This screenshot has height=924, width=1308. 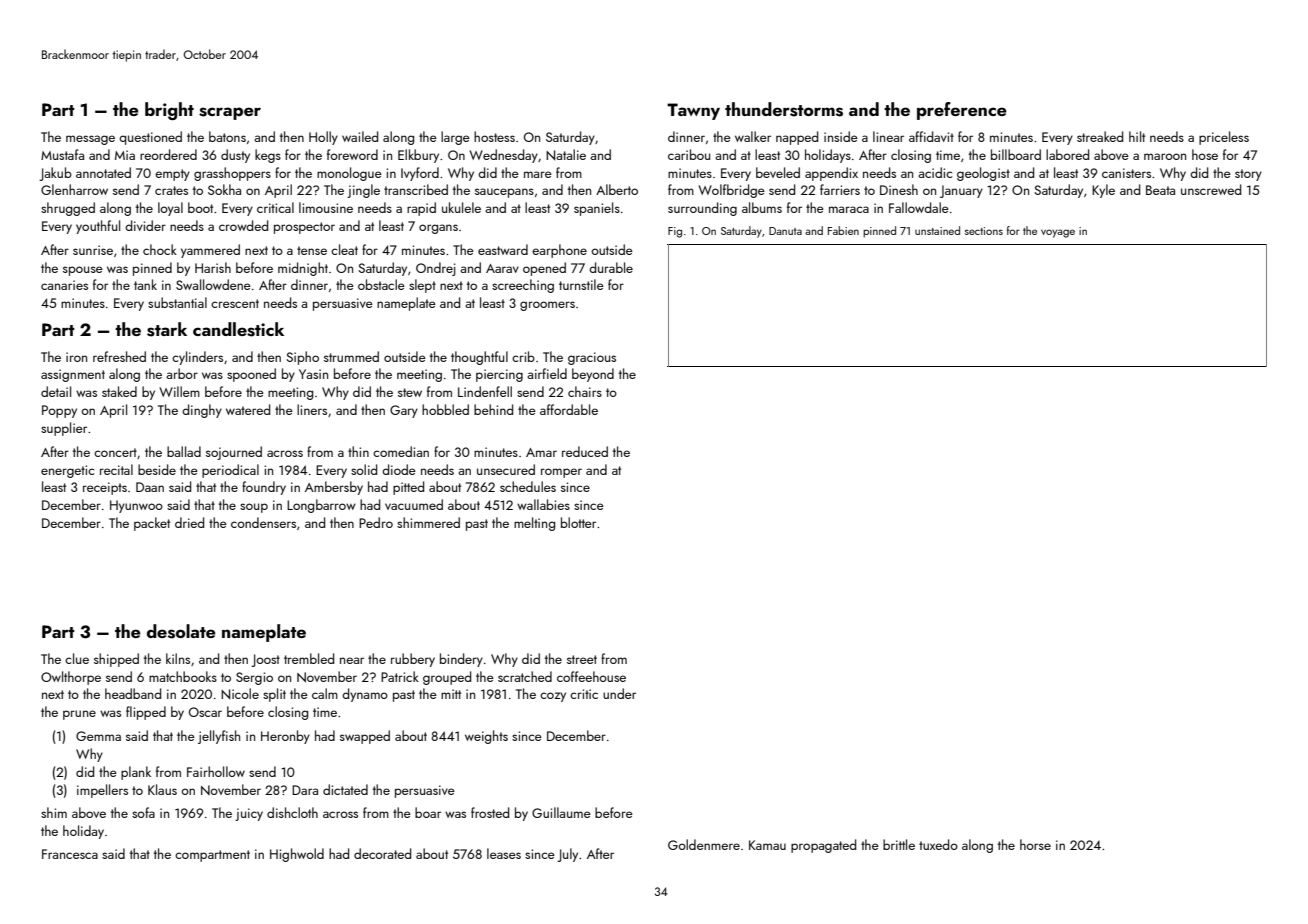 What do you see at coordinates (169, 111) in the screenshot?
I see `bright` at bounding box center [169, 111].
